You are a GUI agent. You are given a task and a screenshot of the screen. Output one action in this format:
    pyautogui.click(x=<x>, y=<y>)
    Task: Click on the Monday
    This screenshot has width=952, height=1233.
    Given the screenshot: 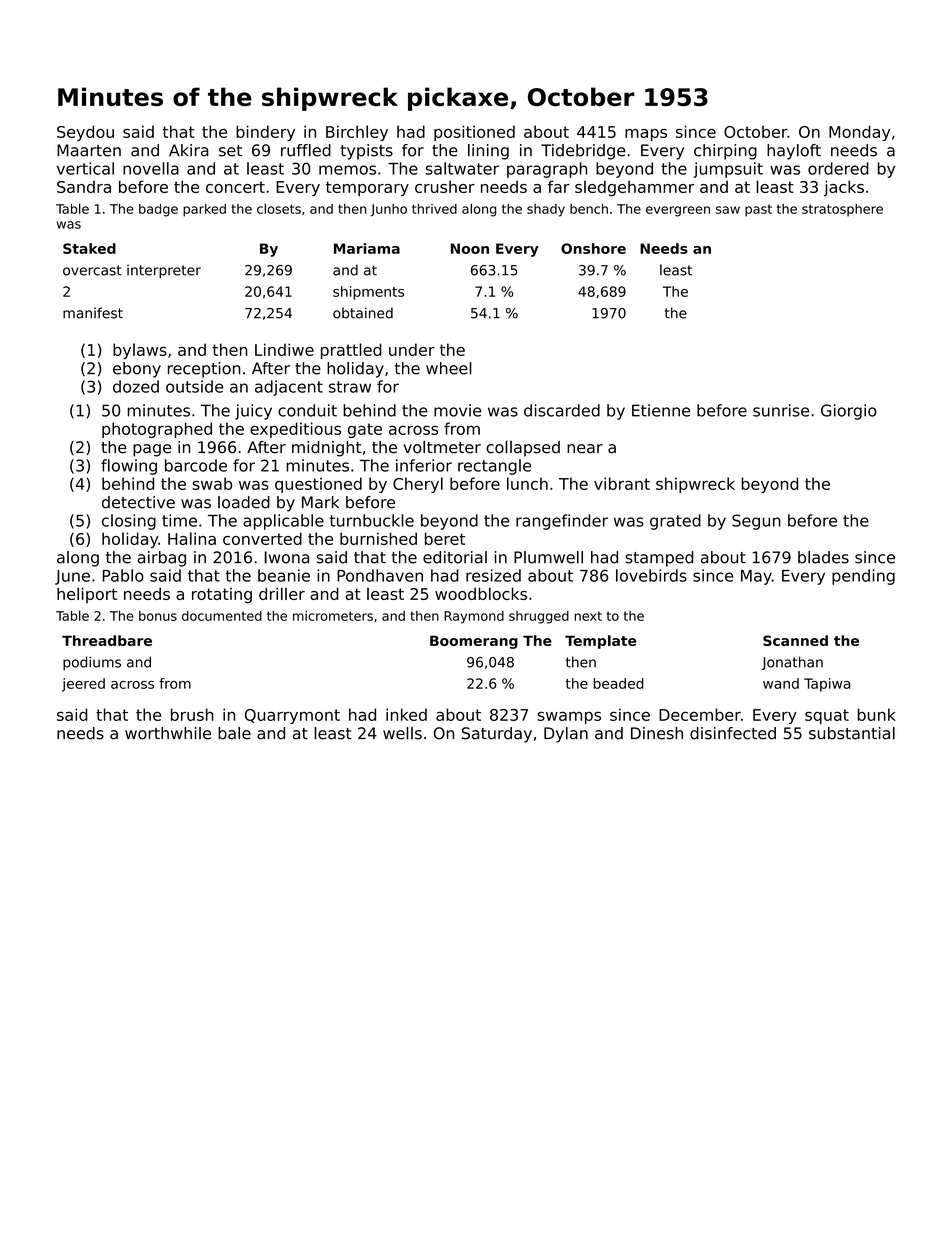 What is the action you would take?
    pyautogui.click(x=859, y=133)
